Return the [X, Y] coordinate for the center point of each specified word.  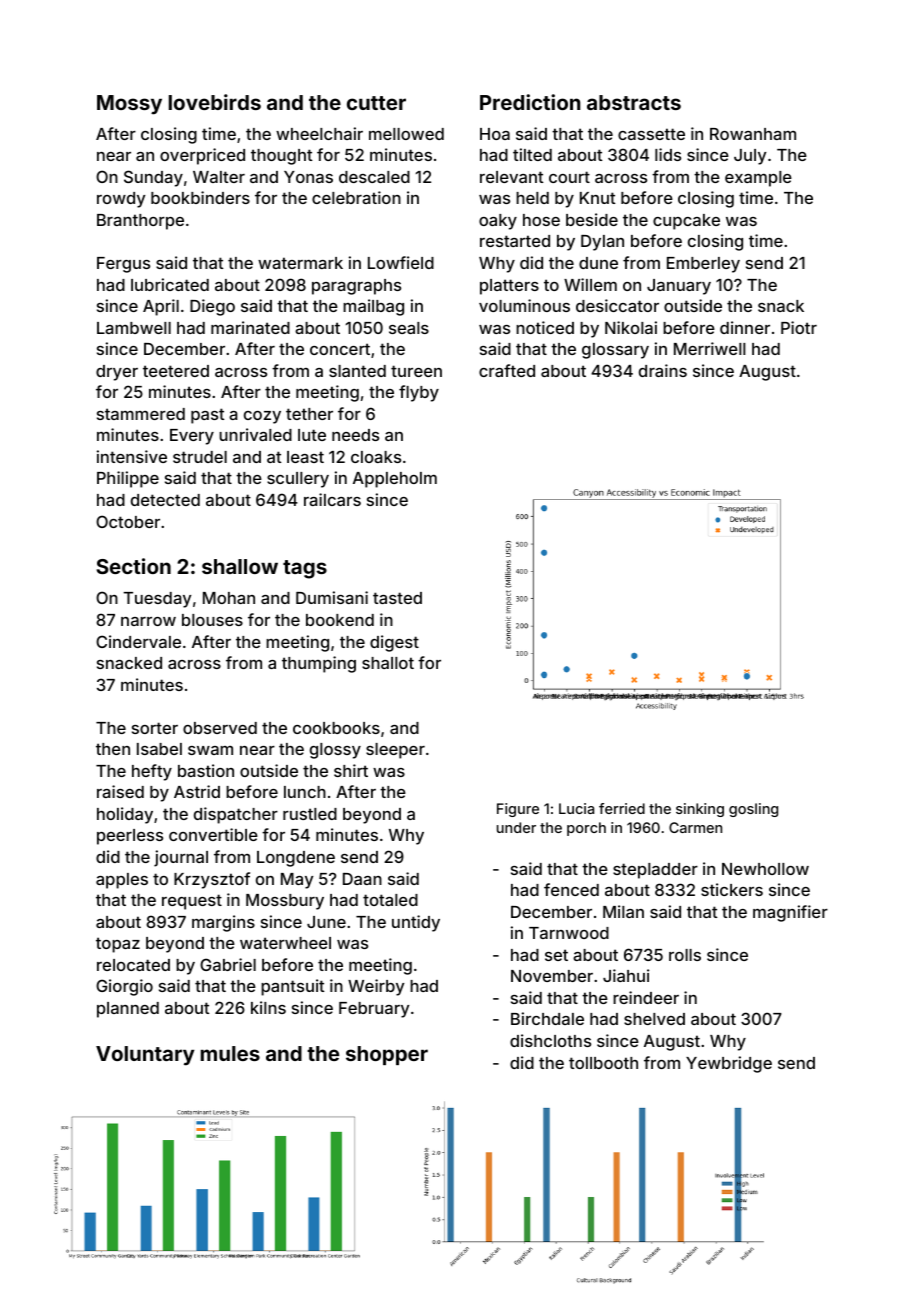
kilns [268, 1007]
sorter [155, 728]
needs [355, 435]
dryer [117, 373]
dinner [745, 327]
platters [509, 287]
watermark [300, 263]
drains [663, 370]
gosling [753, 810]
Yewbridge [729, 1064]
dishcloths [550, 1040]
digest [394, 643]
